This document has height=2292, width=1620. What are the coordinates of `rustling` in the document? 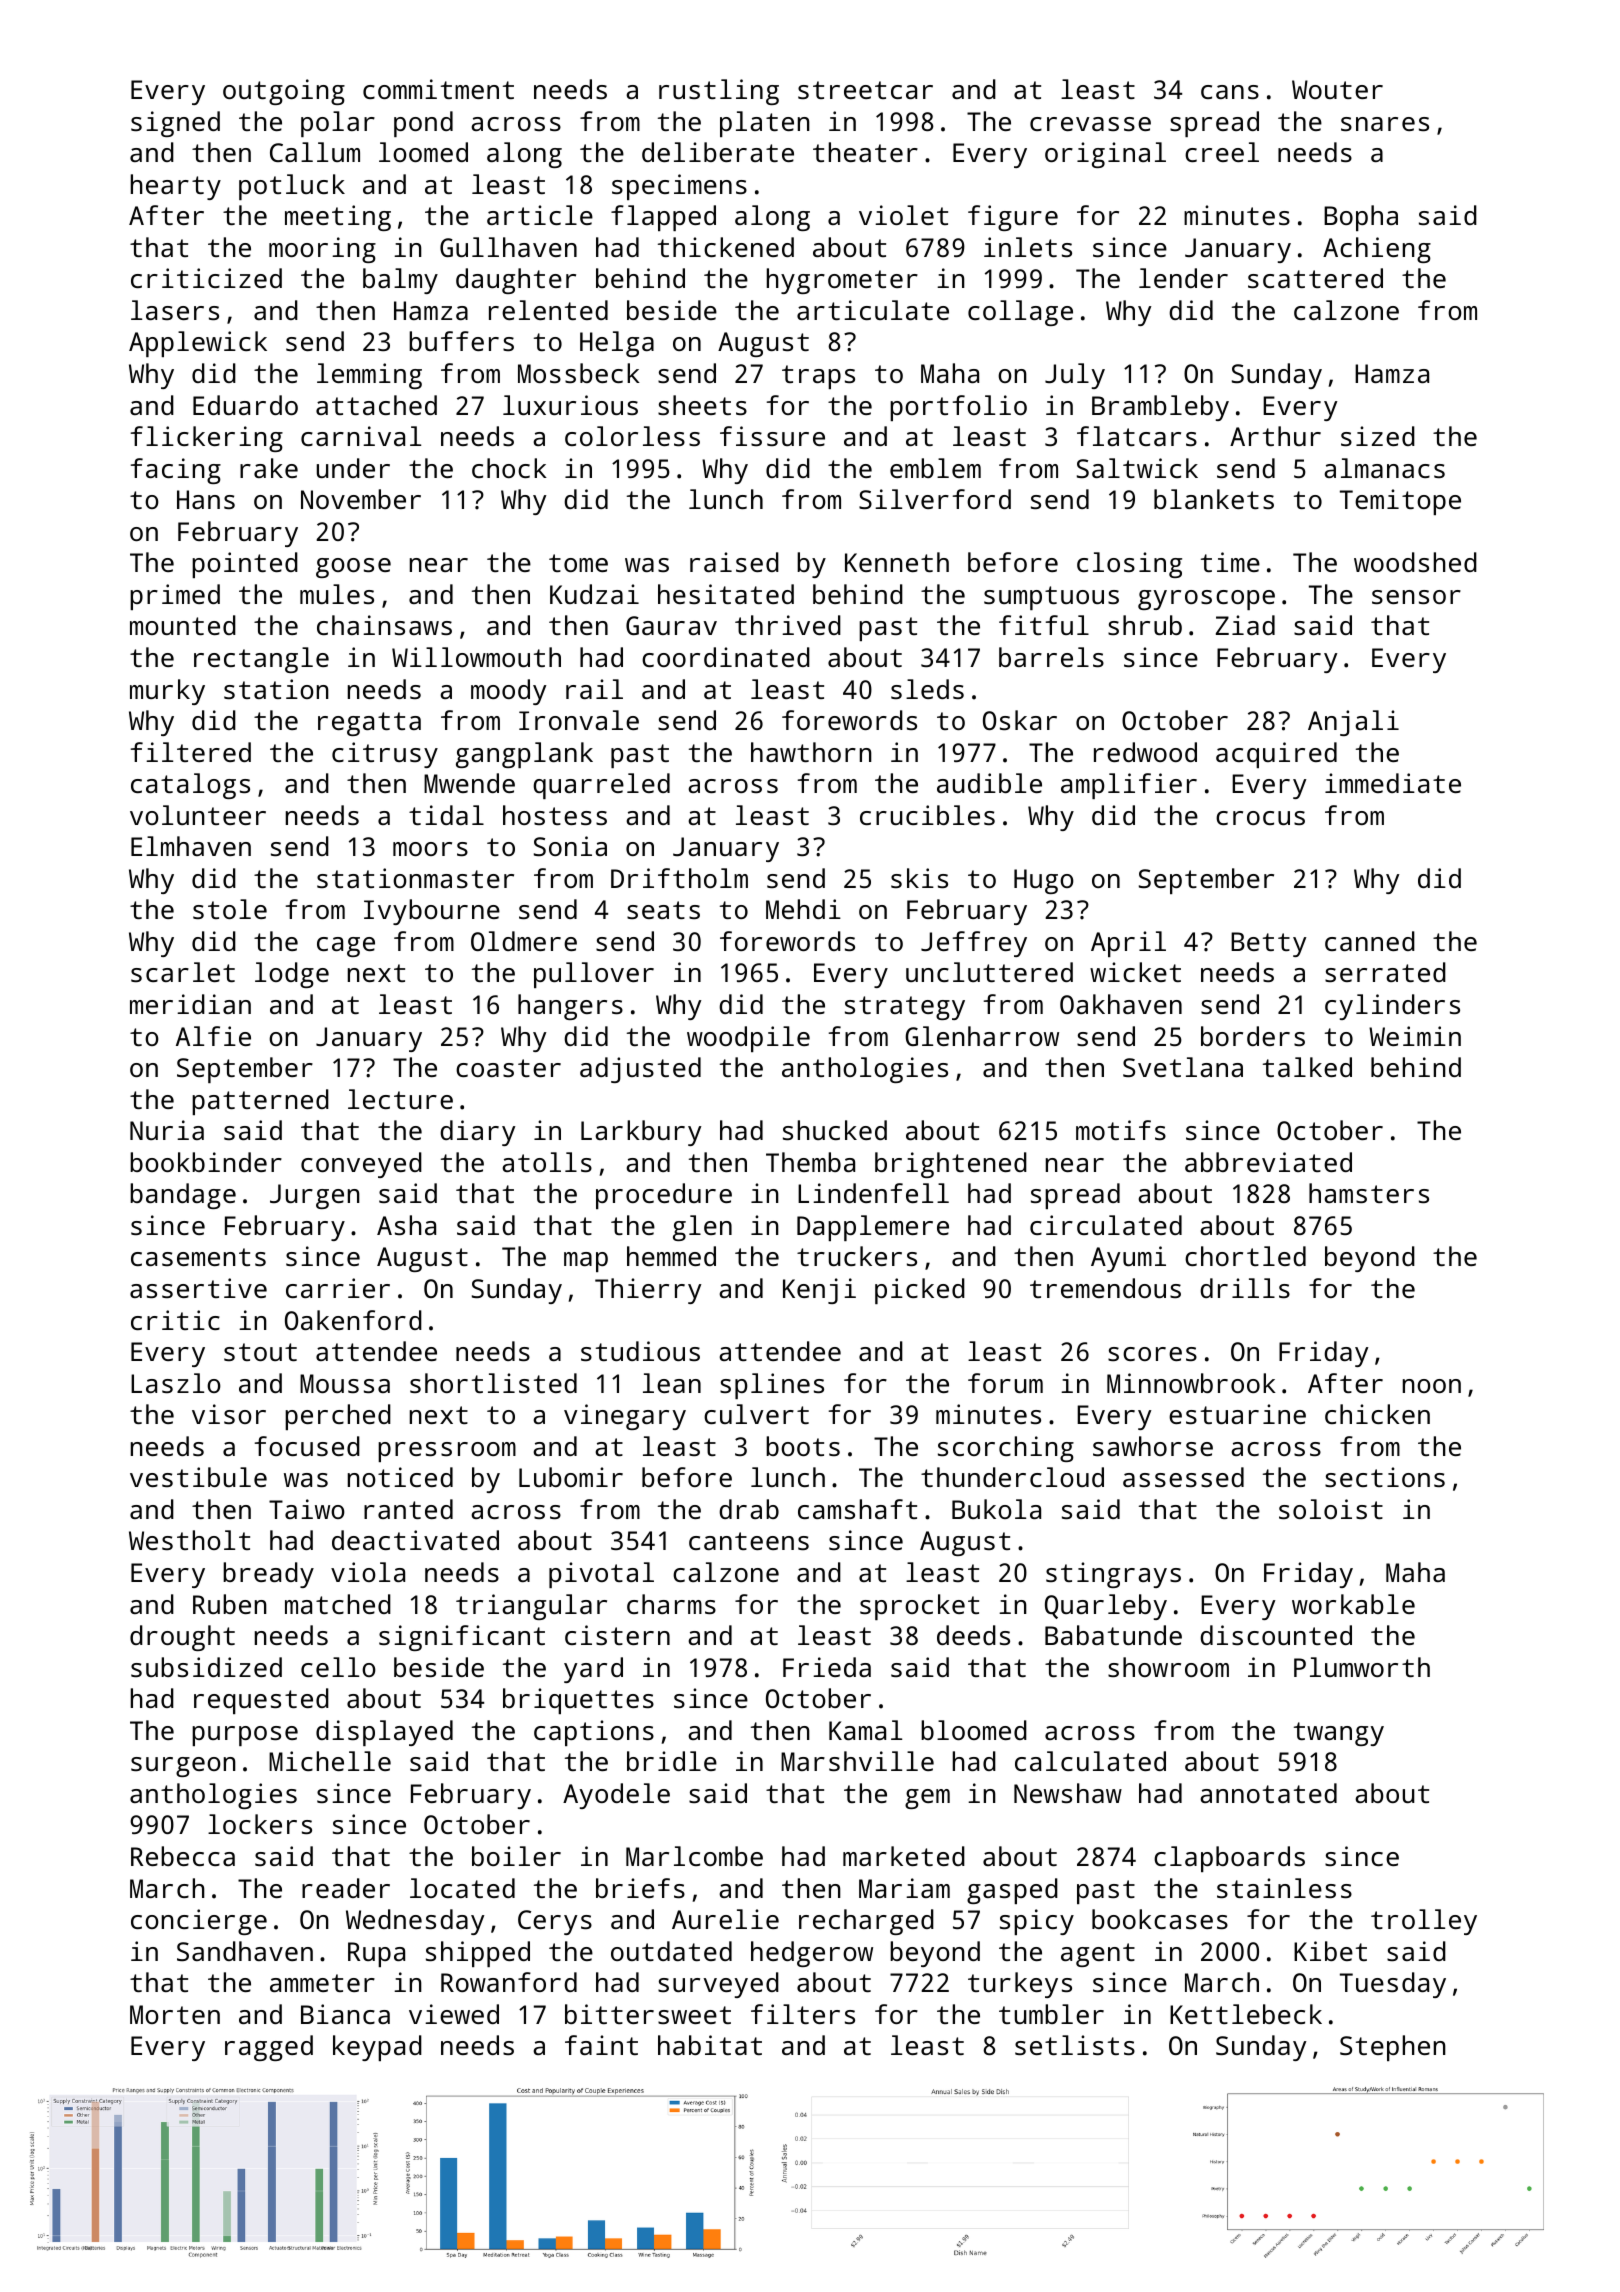 It's located at (719, 92).
